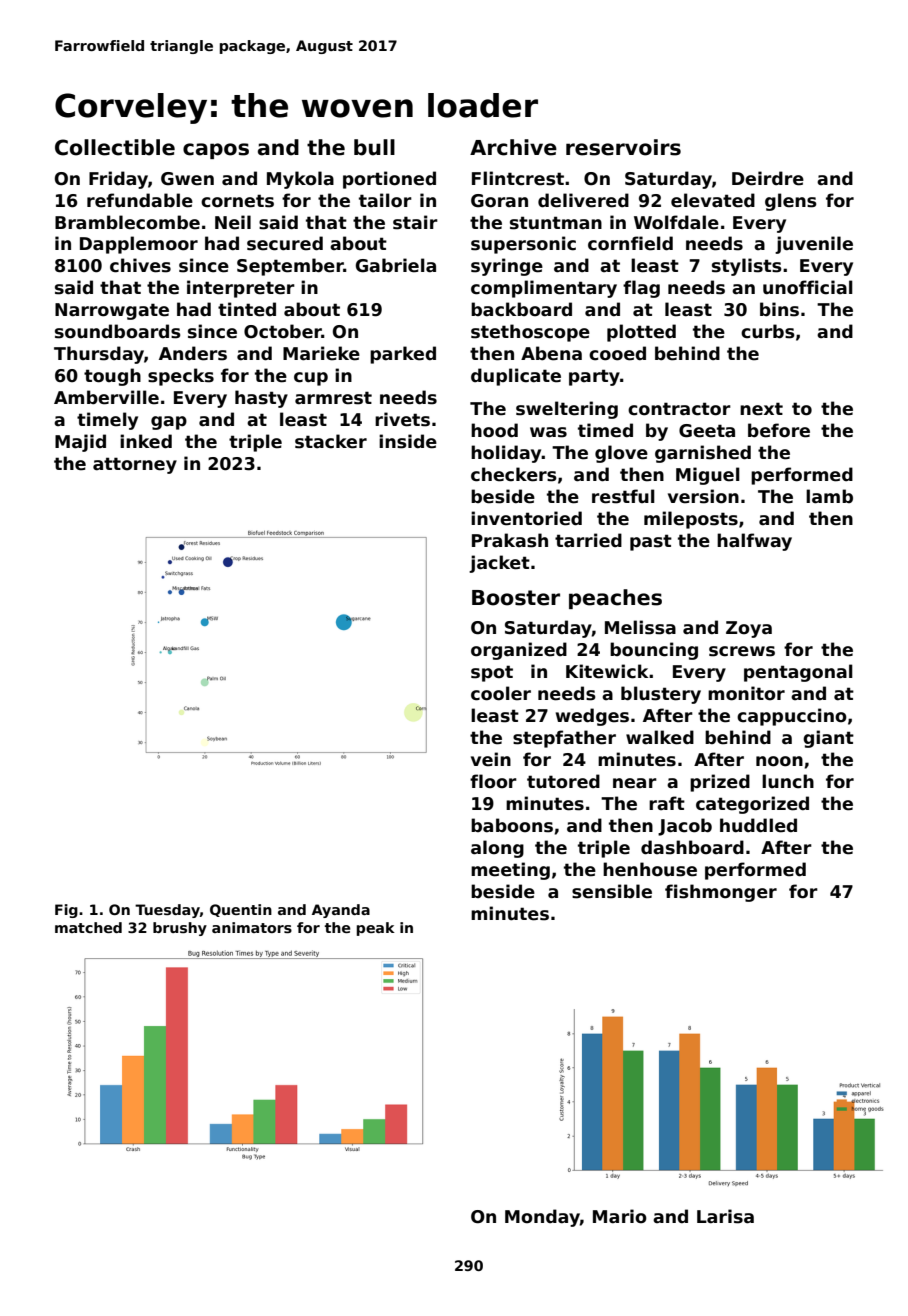 This screenshot has height=1316, width=908. Describe the element at coordinates (300, 180) in the screenshot. I see `Mykola` at that location.
